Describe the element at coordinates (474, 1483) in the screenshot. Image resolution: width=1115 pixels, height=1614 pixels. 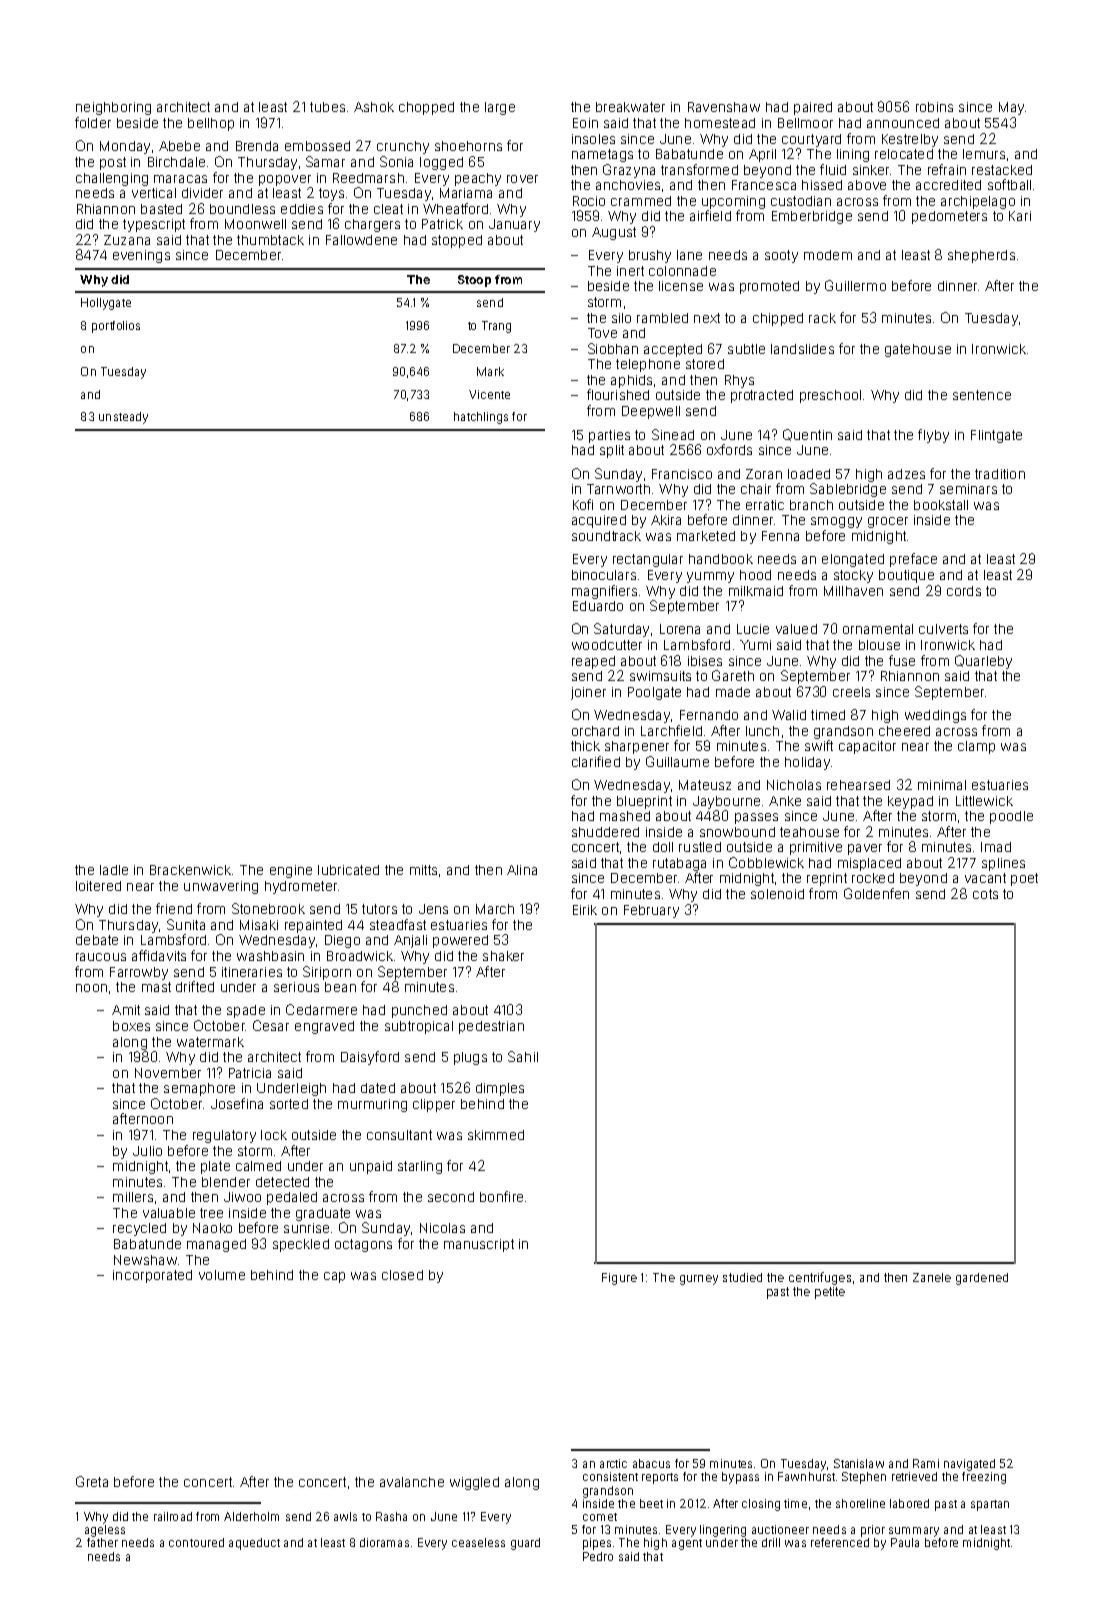
I see `wiggled` at that location.
